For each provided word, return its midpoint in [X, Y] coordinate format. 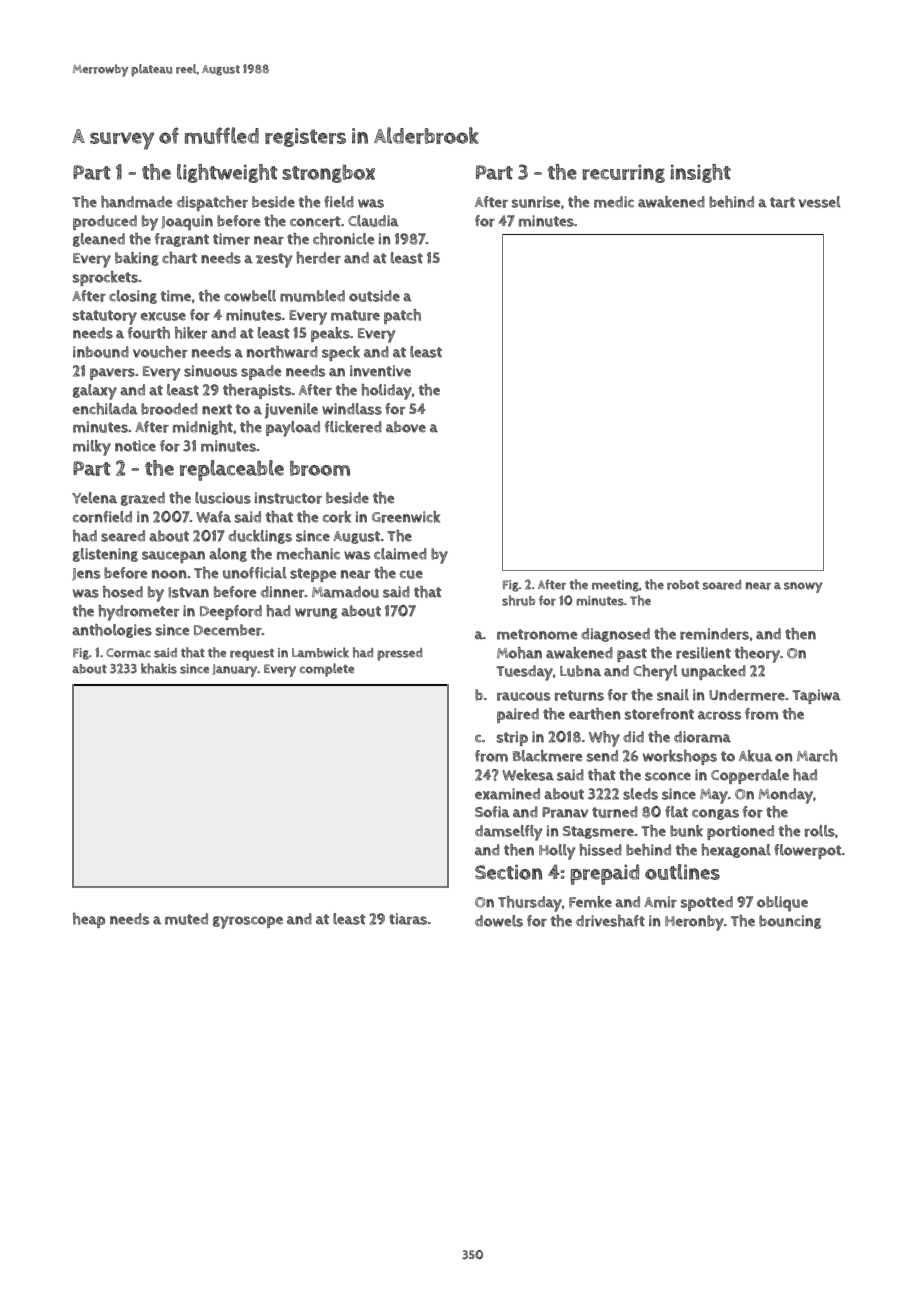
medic [614, 202]
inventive [380, 371]
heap [89, 920]
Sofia [492, 812]
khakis [159, 668]
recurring [623, 173]
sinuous [210, 371]
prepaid [605, 874]
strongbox [328, 174]
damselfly [509, 833]
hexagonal [736, 851]
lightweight [227, 173]
